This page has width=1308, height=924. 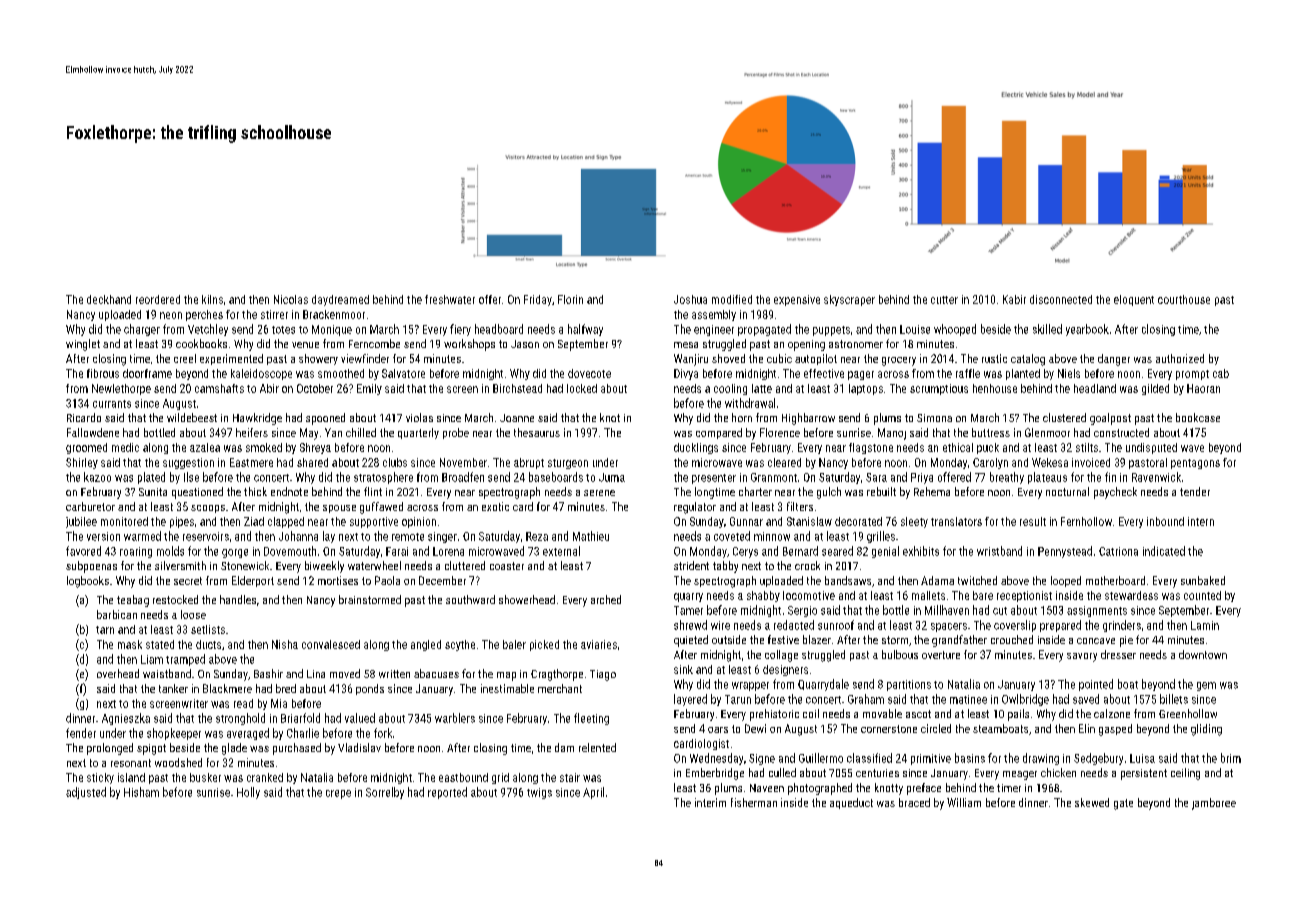 I want to click on crepe, so click(x=338, y=794).
